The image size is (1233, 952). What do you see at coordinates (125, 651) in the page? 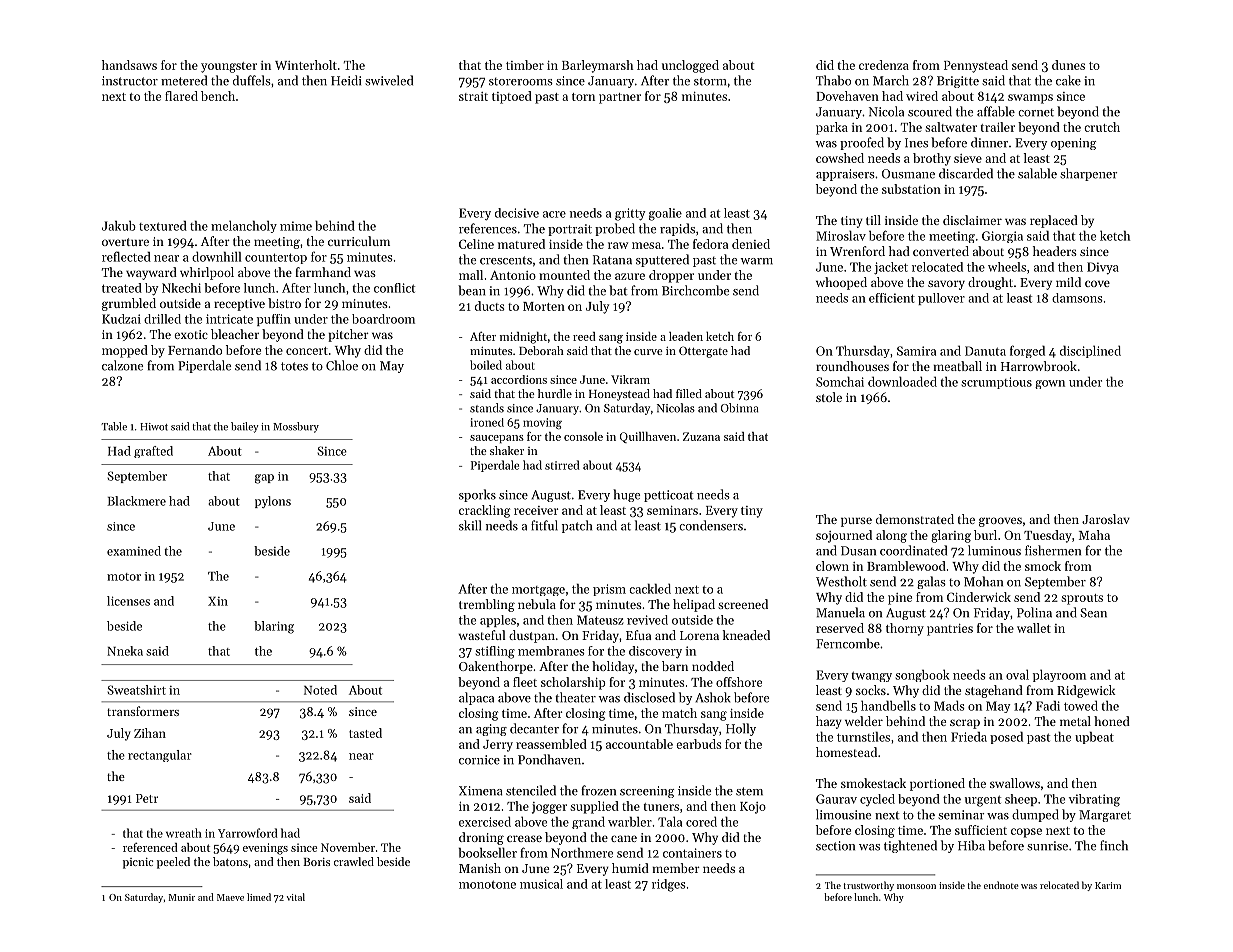
I see `Nneka` at bounding box center [125, 651].
